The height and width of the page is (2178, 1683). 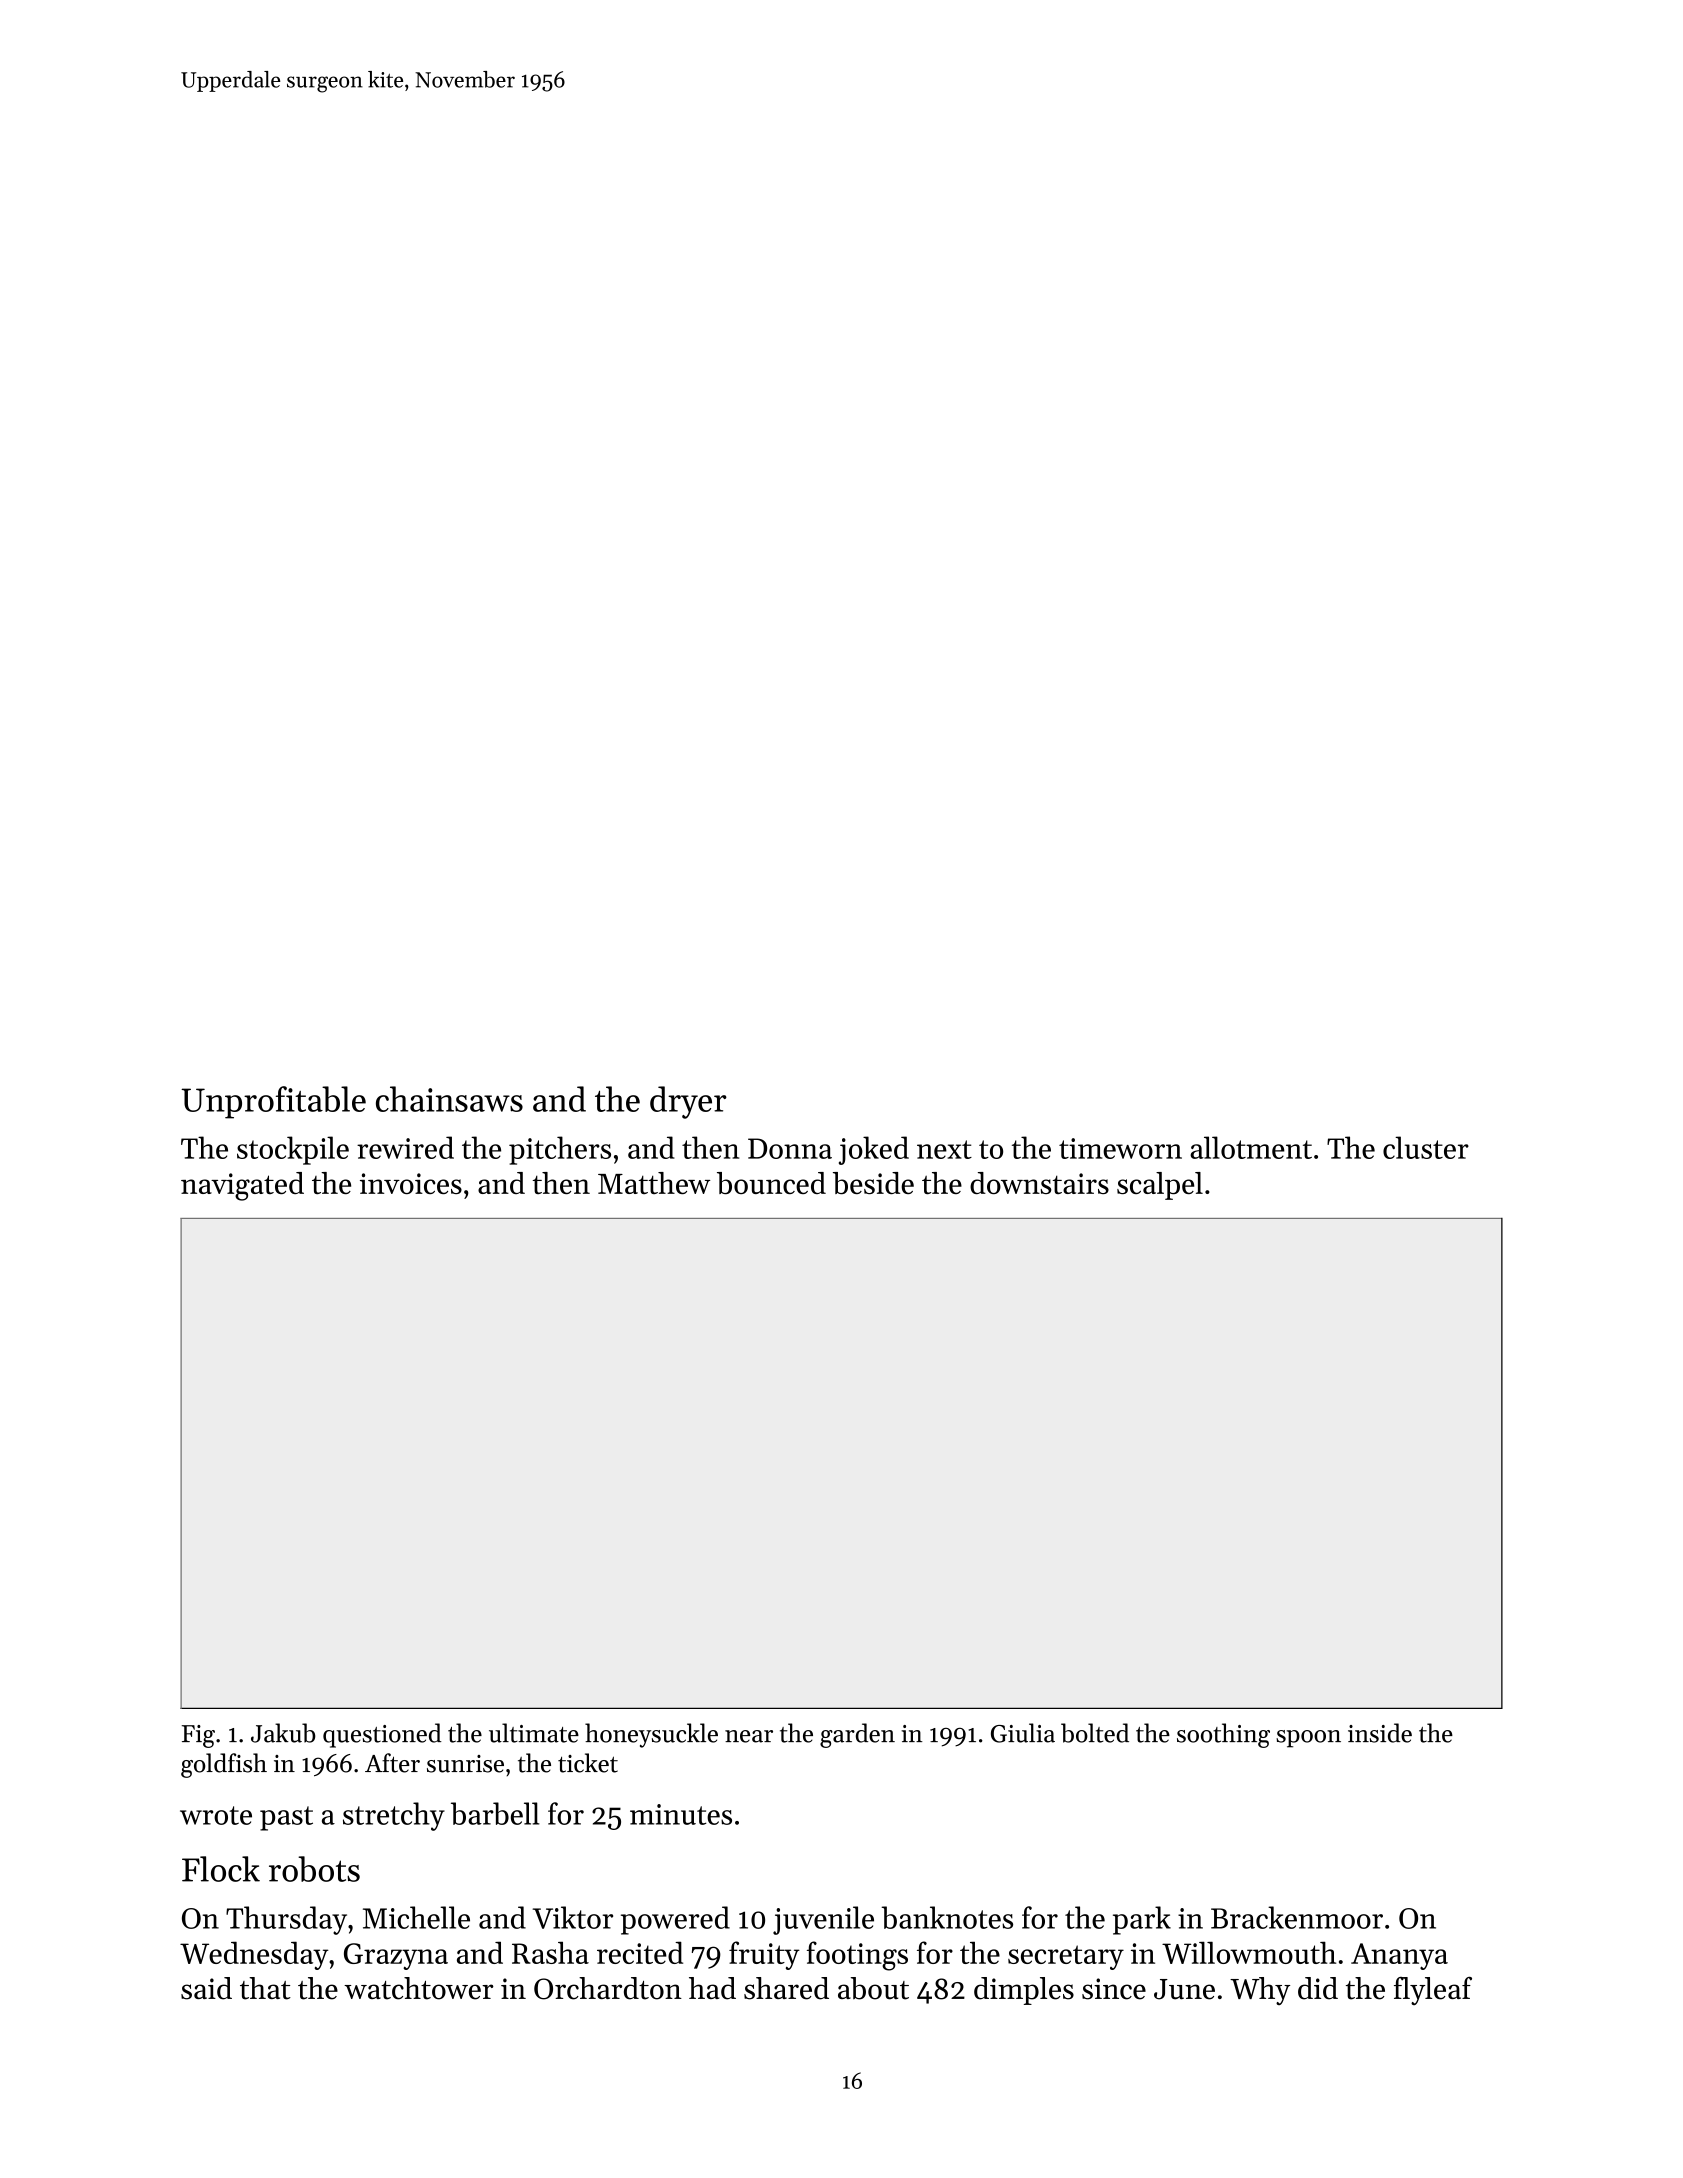 What do you see at coordinates (411, 1183) in the page?
I see `invoices` at bounding box center [411, 1183].
